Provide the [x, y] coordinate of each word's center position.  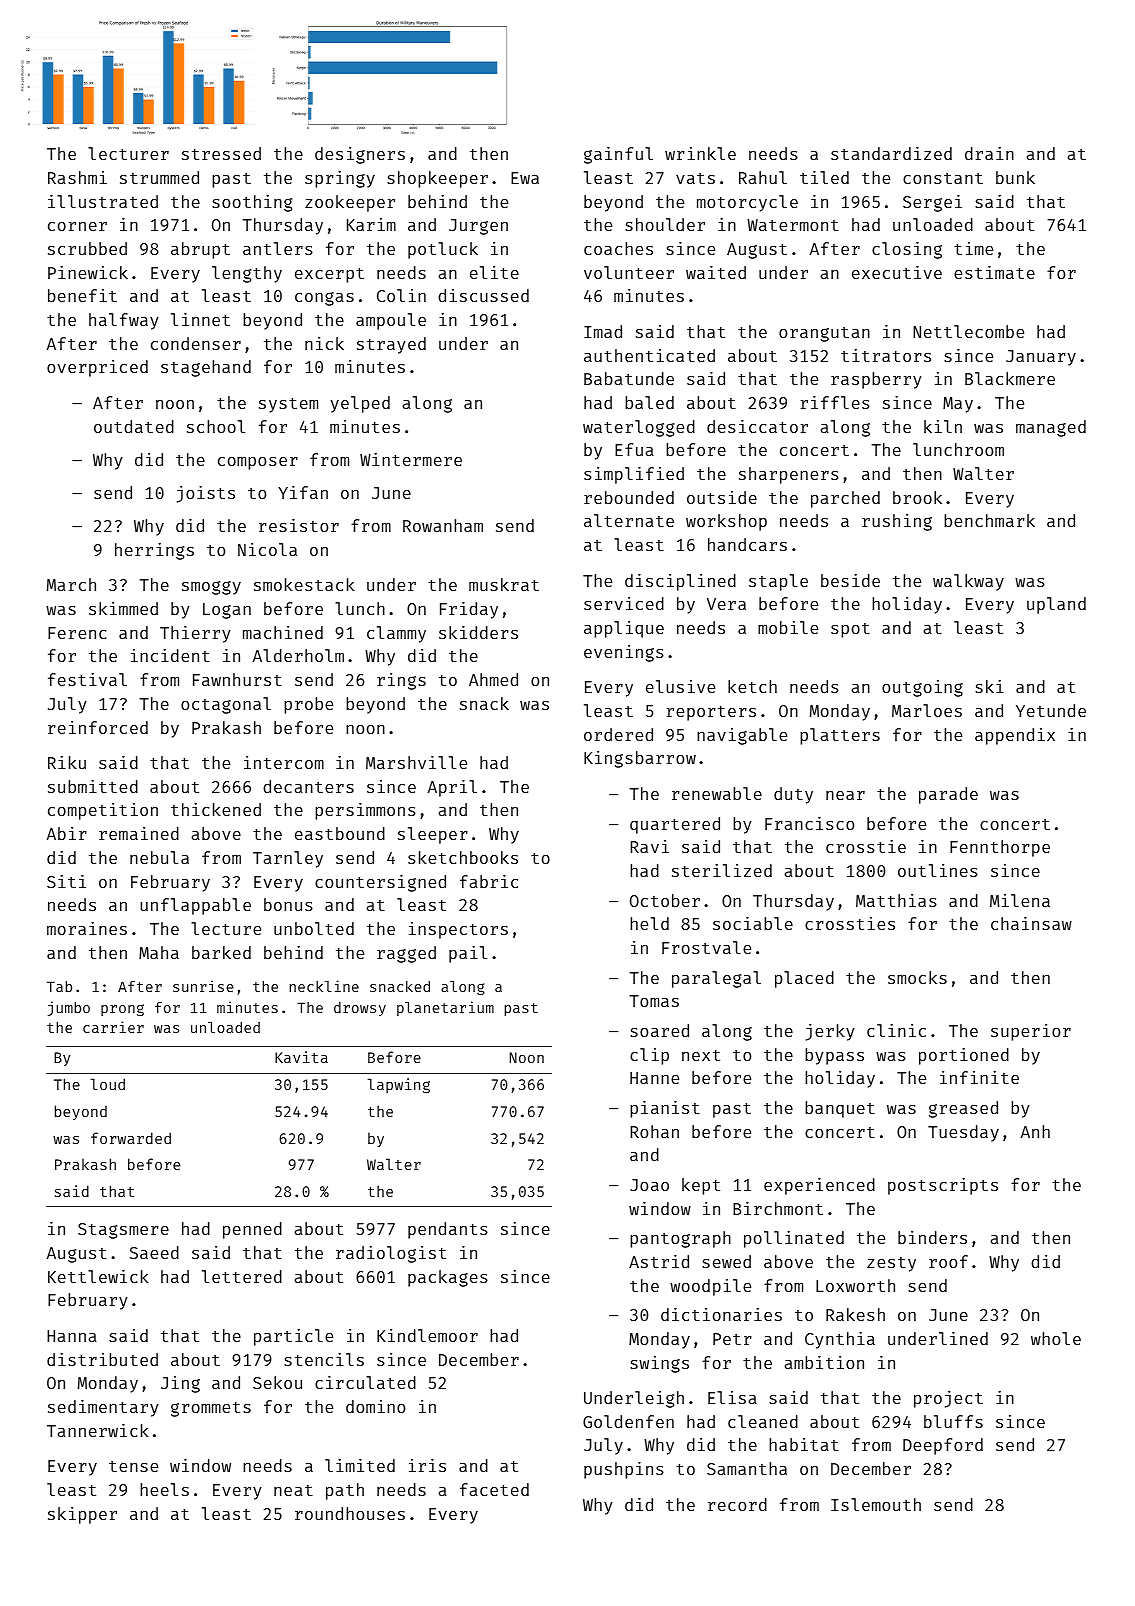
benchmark [989, 520]
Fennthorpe [1000, 848]
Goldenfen [628, 1421]
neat [293, 1490]
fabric [489, 881]
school [216, 426]
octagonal [226, 705]
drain [989, 153]
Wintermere [411, 459]
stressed [221, 153]
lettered [242, 1276]
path [345, 1491]
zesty [891, 1264]
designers [360, 155]
